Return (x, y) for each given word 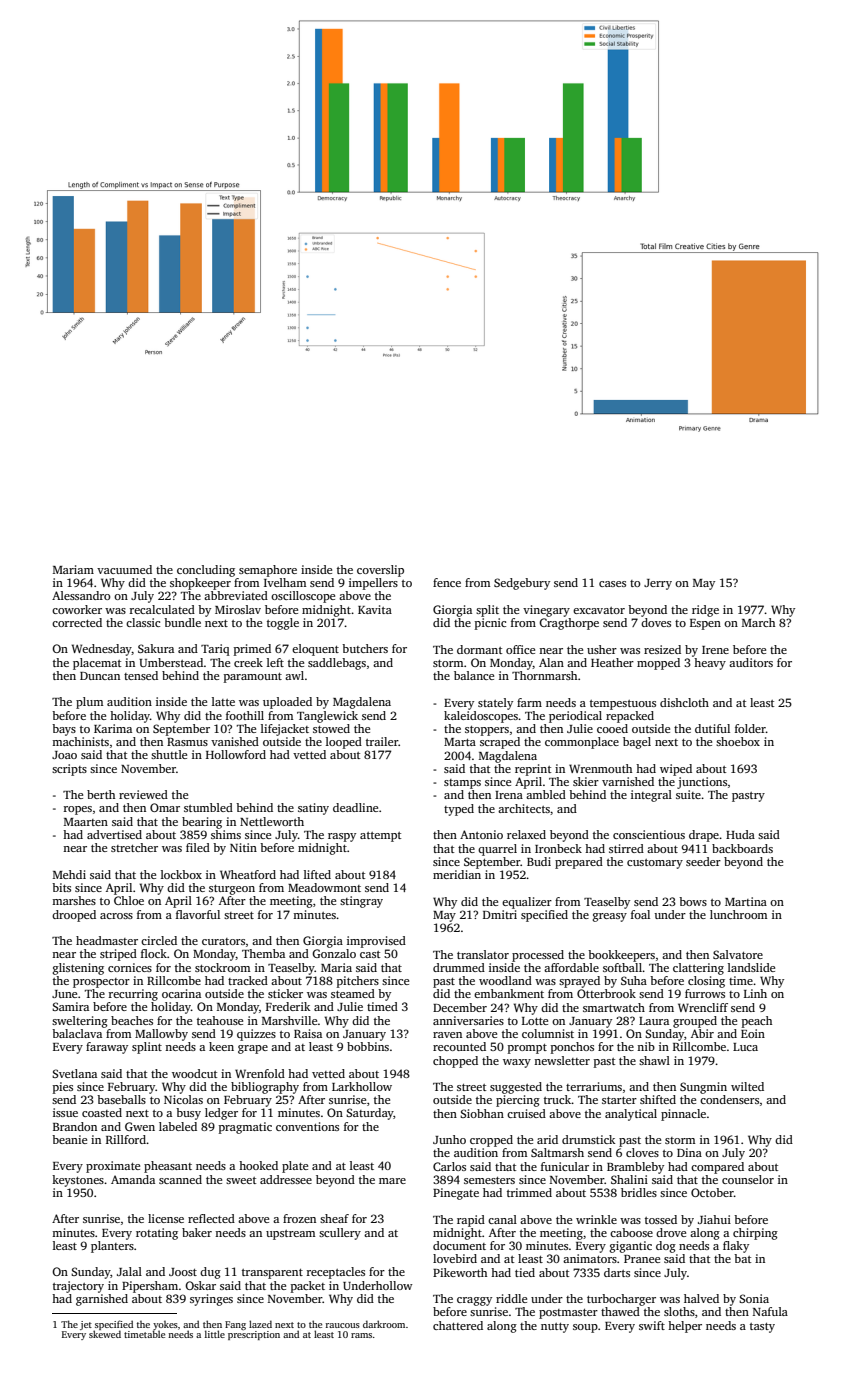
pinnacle (683, 1115)
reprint (533, 770)
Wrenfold (260, 1073)
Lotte (535, 1021)
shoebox (738, 741)
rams (361, 1335)
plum (89, 703)
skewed (105, 1334)
